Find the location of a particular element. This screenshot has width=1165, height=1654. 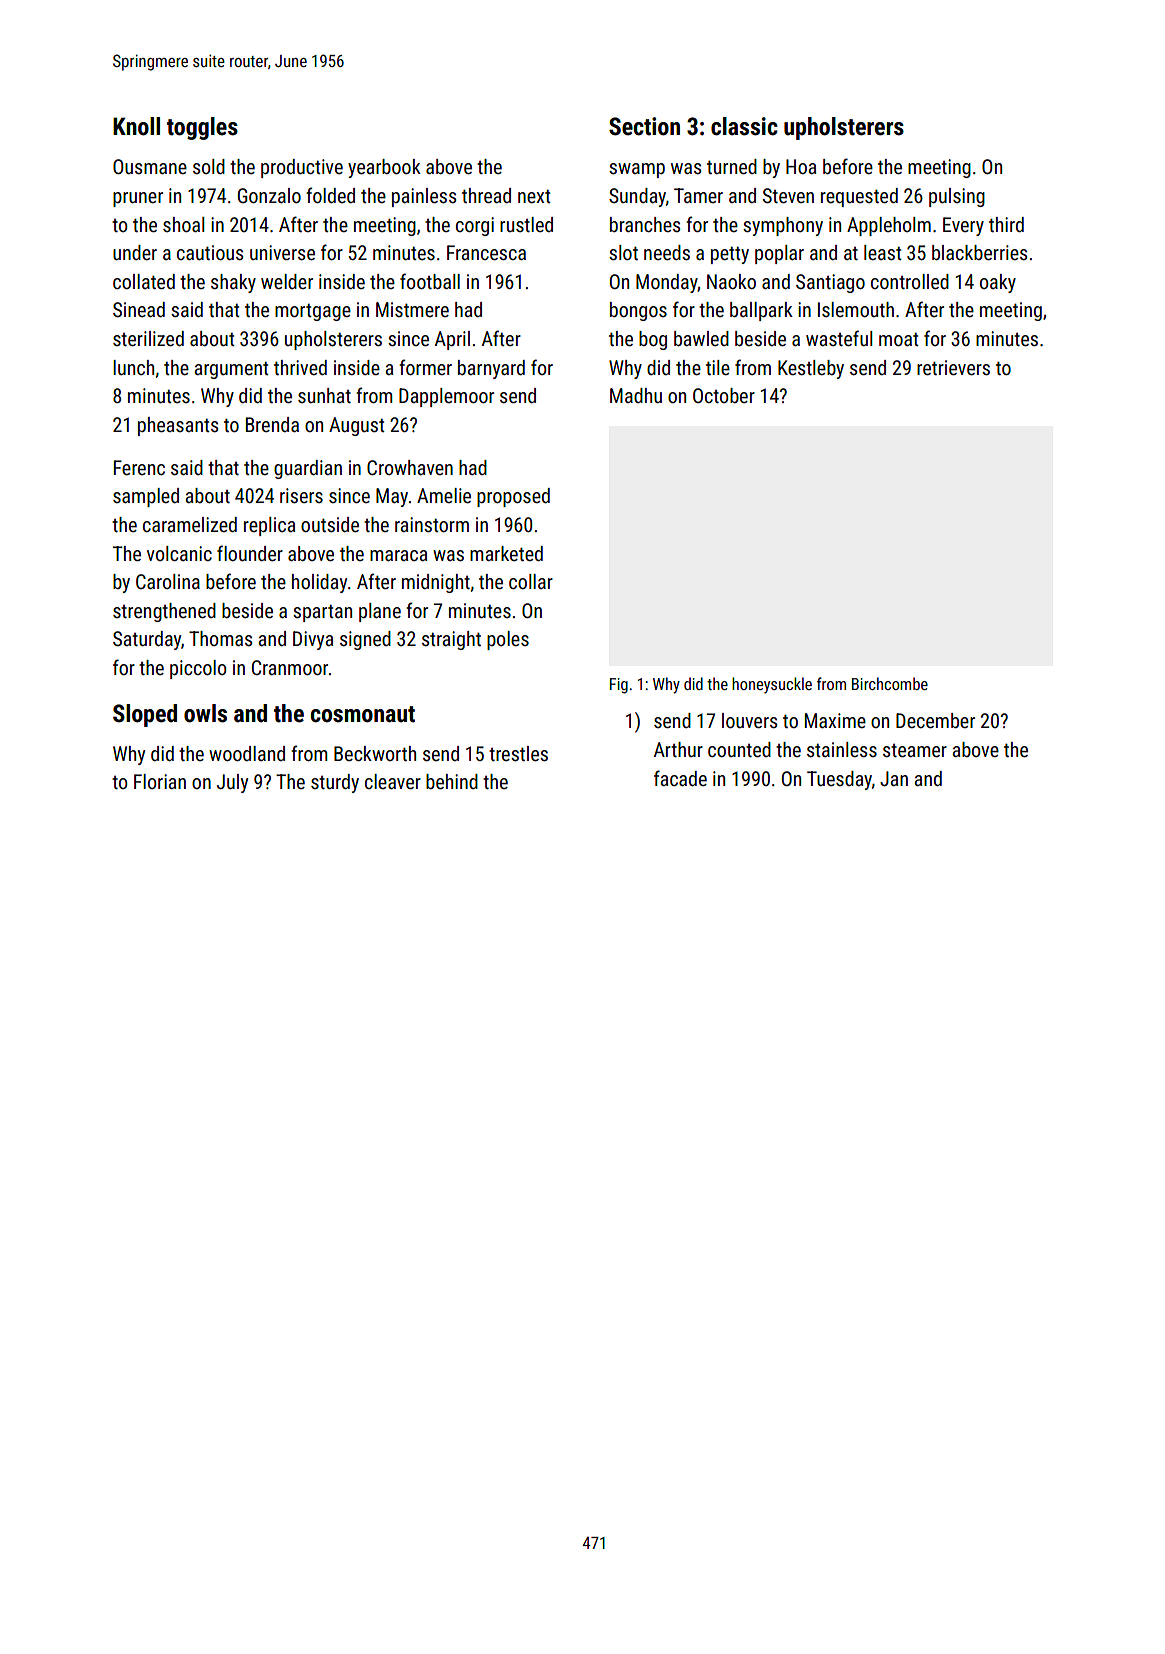

pheasants is located at coordinates (178, 426).
